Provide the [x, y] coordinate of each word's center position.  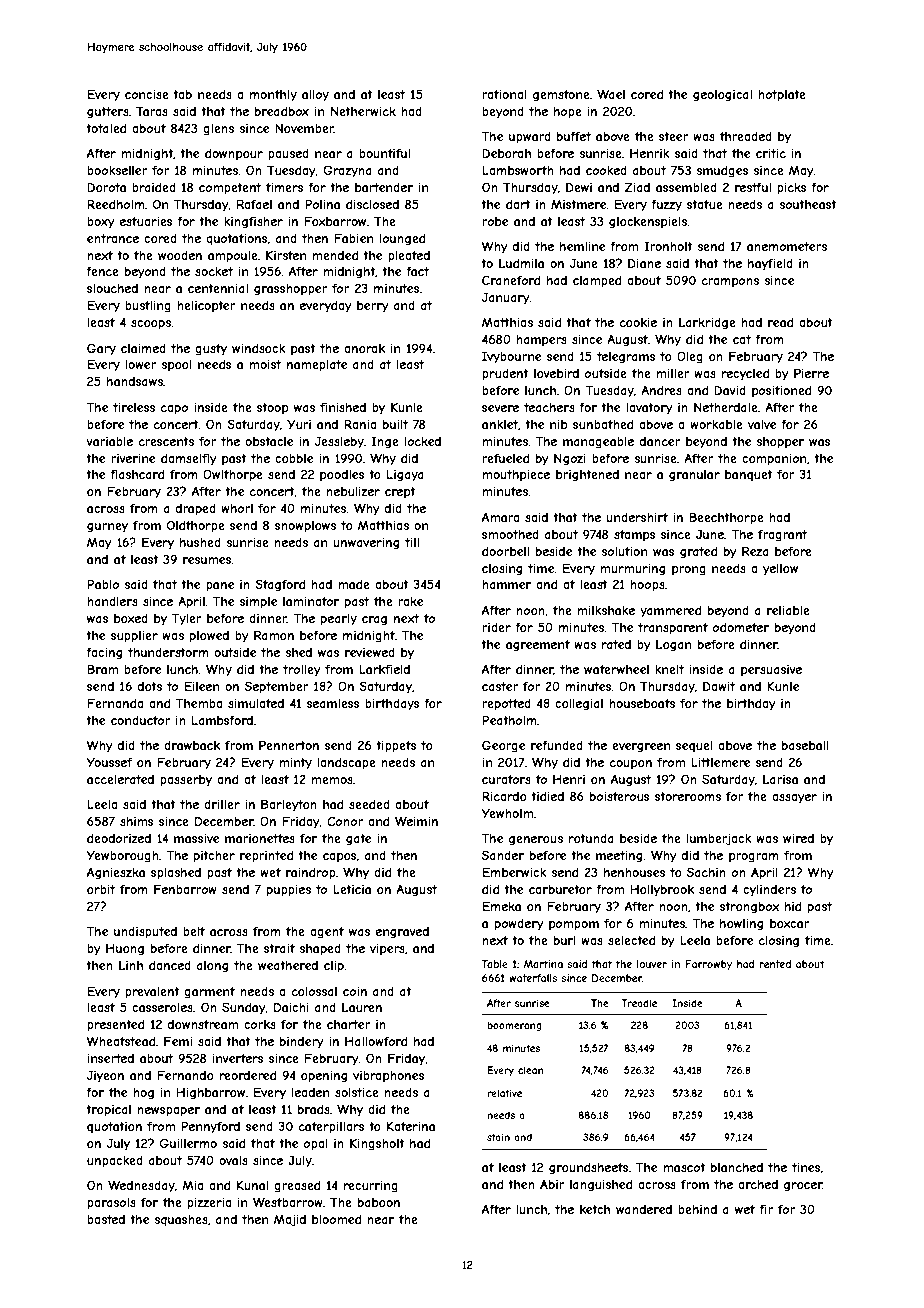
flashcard [137, 474]
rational [504, 94]
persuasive [771, 671]
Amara [500, 517]
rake [410, 601]
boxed [131, 618]
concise [147, 94]
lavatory [649, 409]
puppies [289, 891]
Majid [290, 1220]
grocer [803, 1187]
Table [495, 964]
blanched [737, 1167]
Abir [552, 1184]
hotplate [782, 96]
